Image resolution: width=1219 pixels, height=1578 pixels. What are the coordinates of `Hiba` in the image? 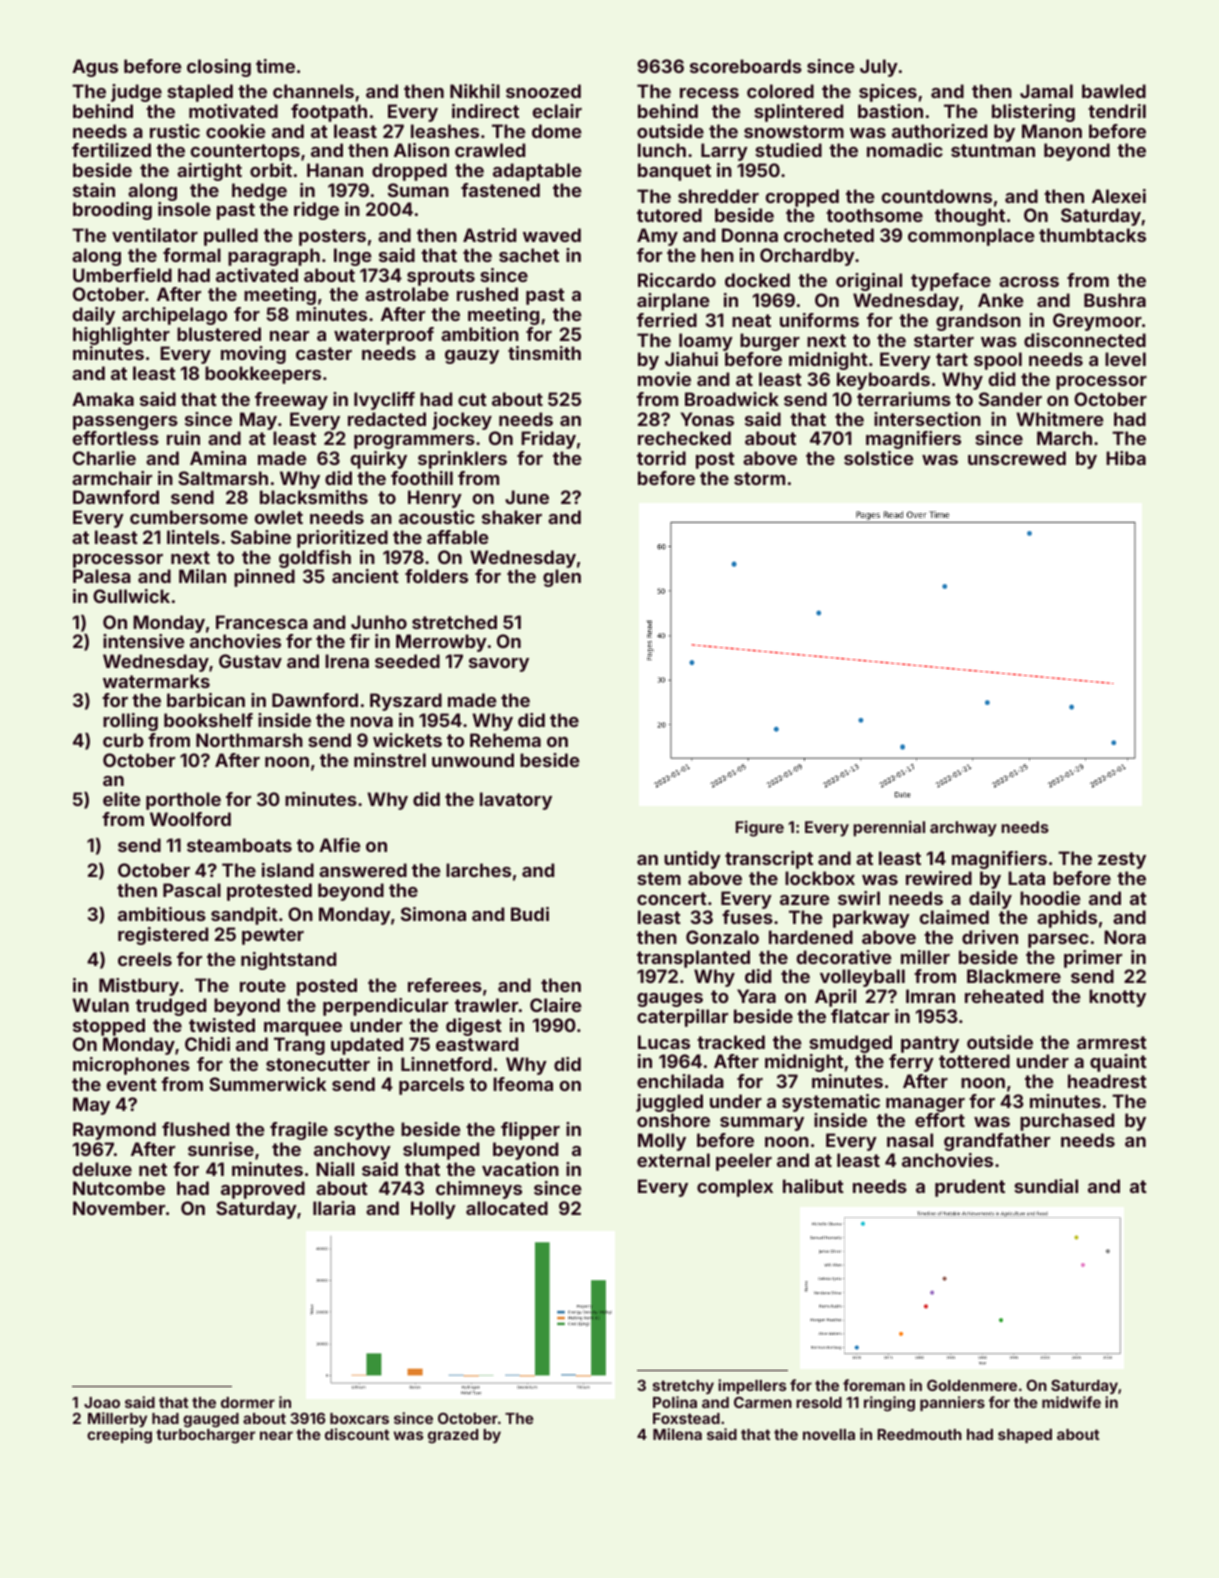 It's located at (1126, 458).
